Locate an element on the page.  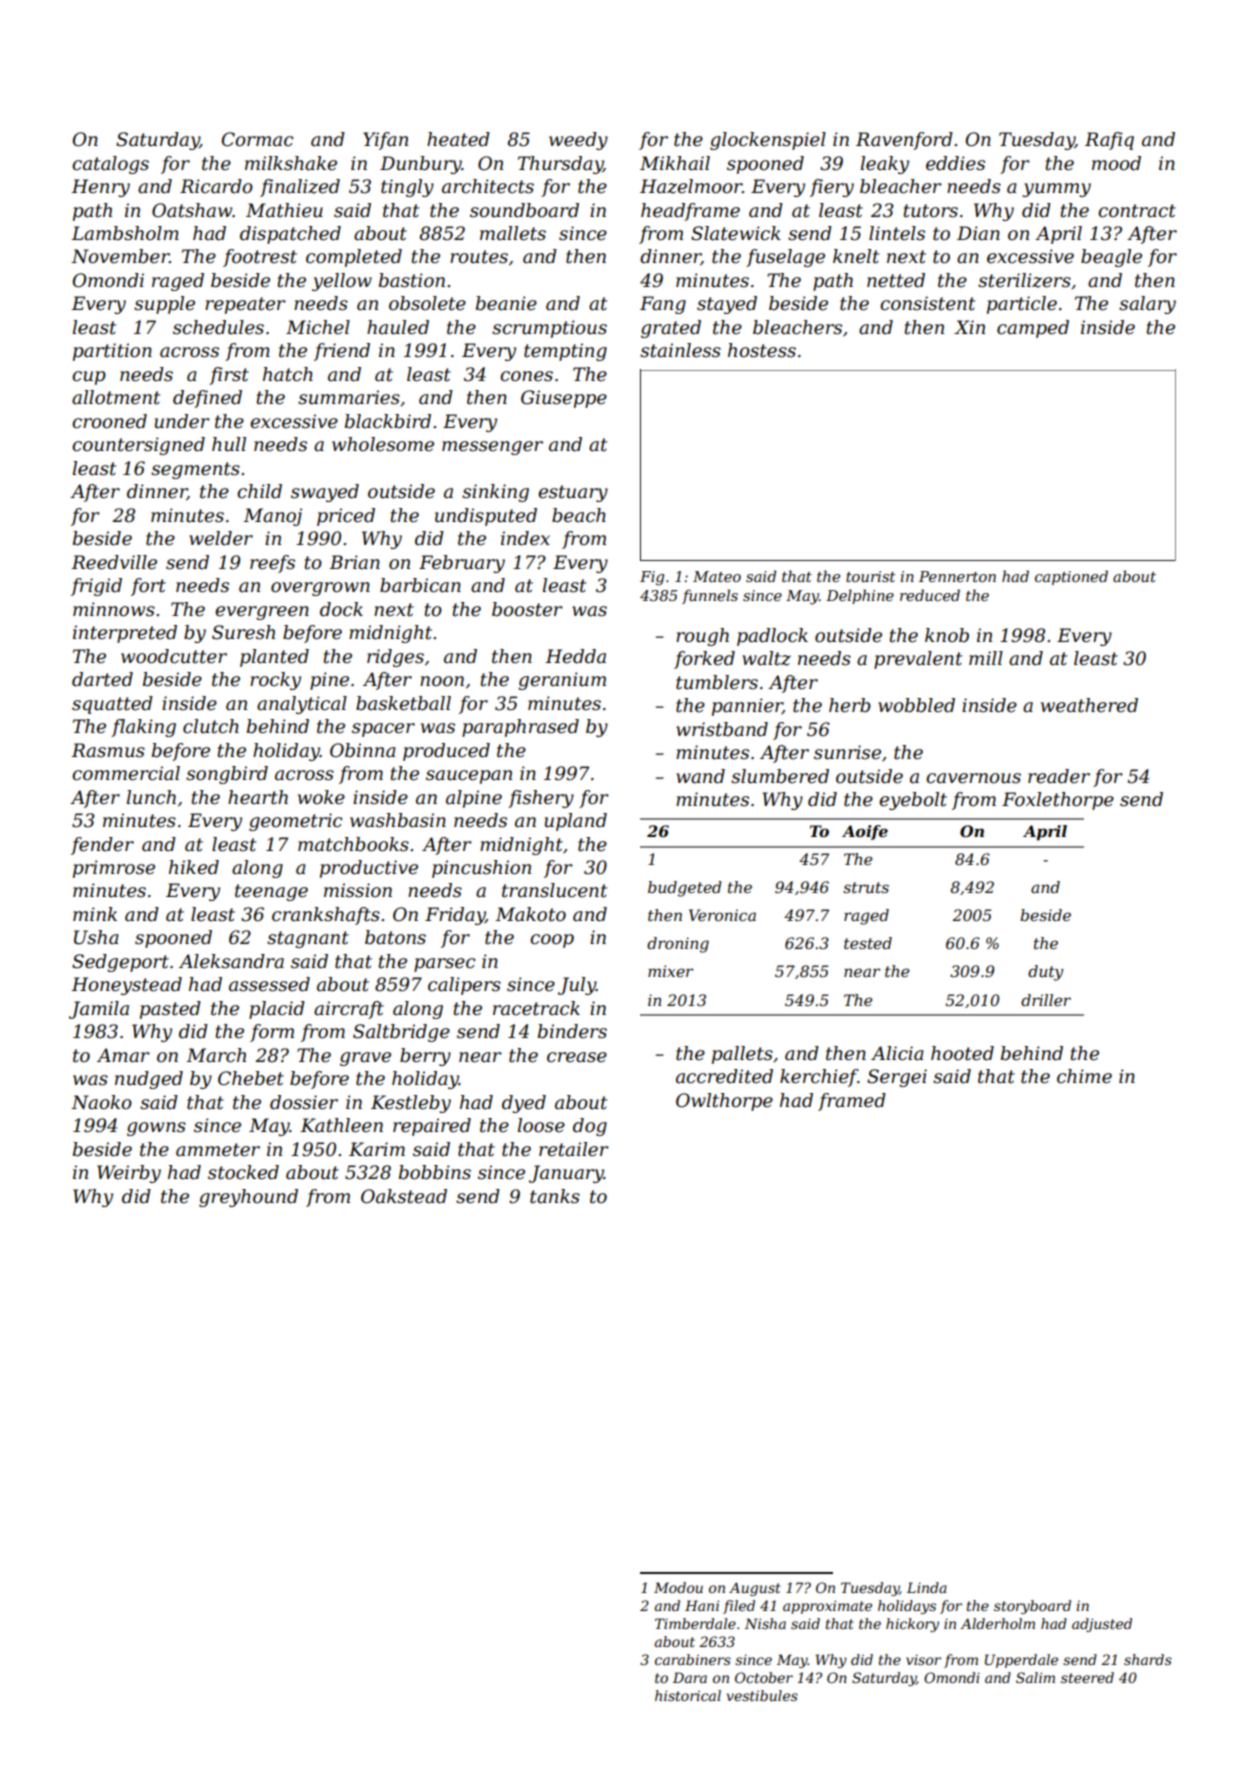
berry is located at coordinates (425, 1057).
